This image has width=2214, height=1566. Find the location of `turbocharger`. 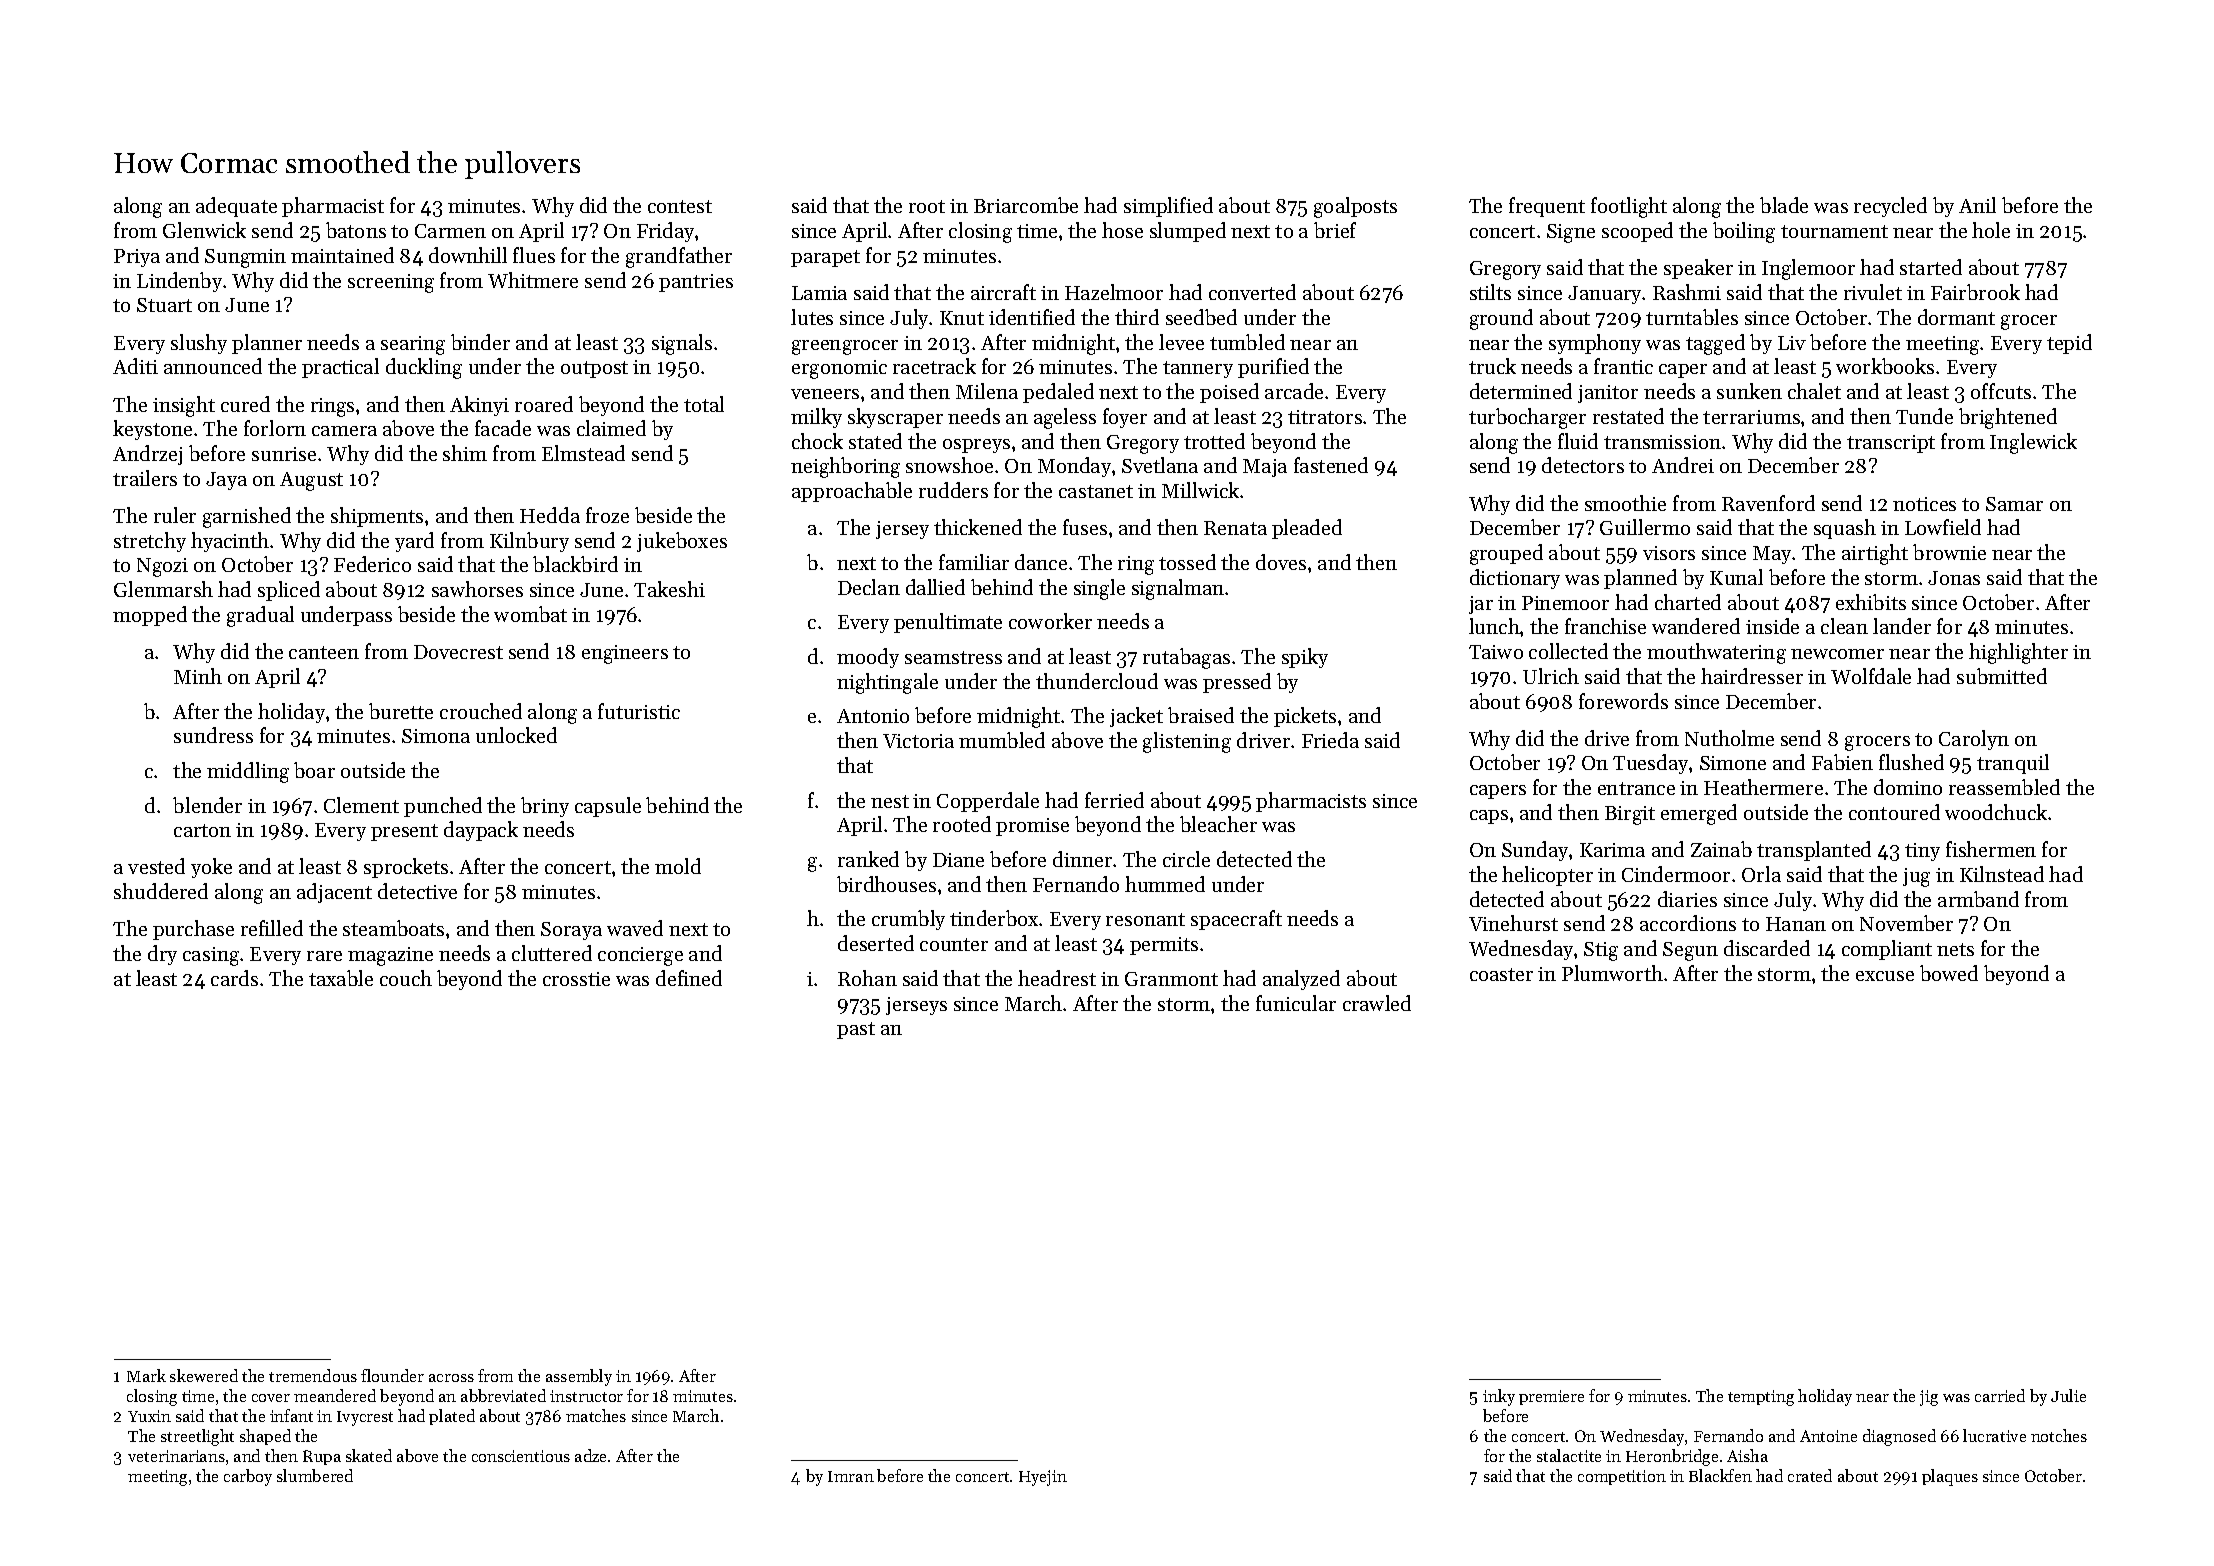

turbocharger is located at coordinates (1527, 418).
